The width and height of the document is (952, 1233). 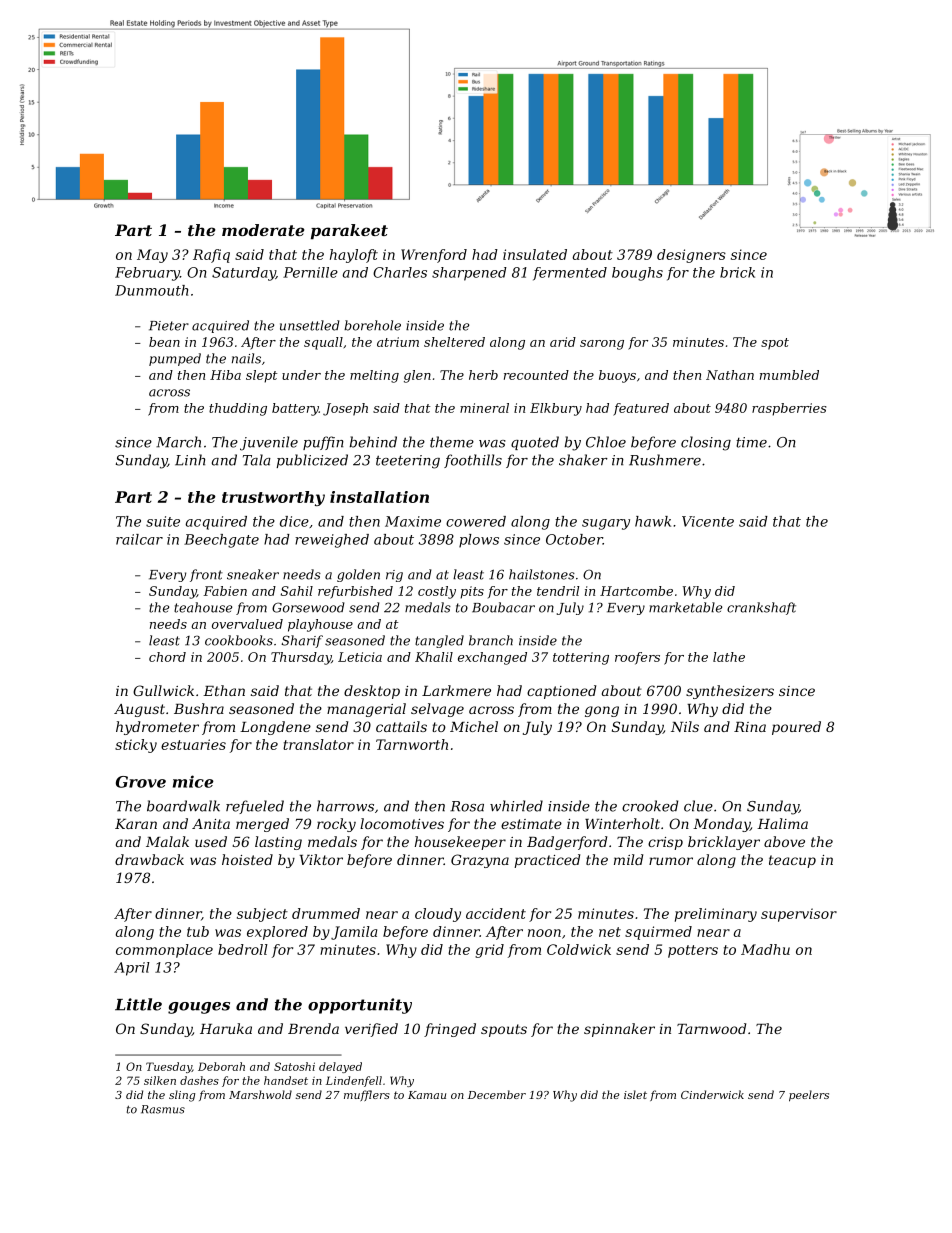 I want to click on Nils, so click(x=685, y=726).
